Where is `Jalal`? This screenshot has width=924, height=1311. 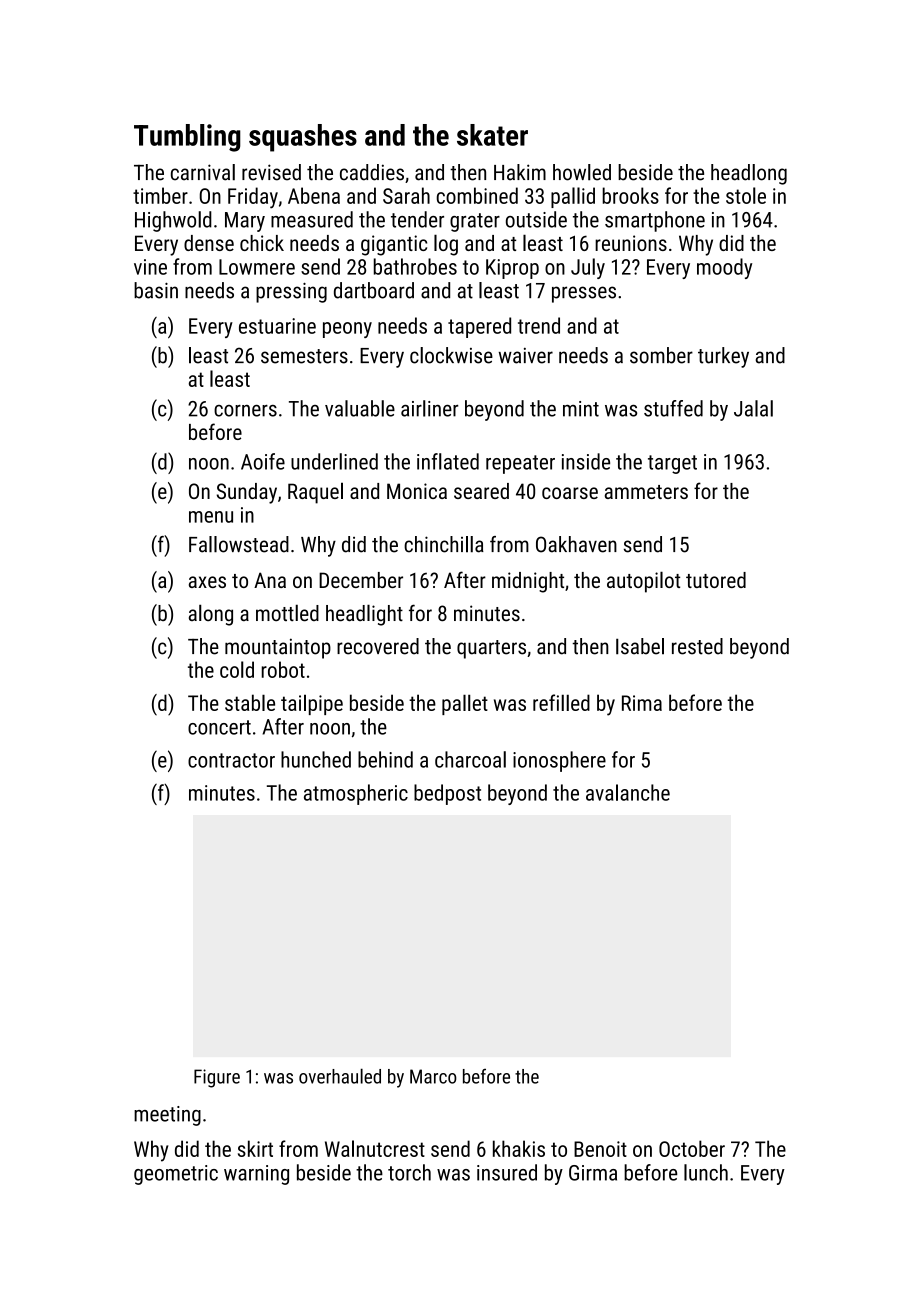 Jalal is located at coordinates (753, 408).
